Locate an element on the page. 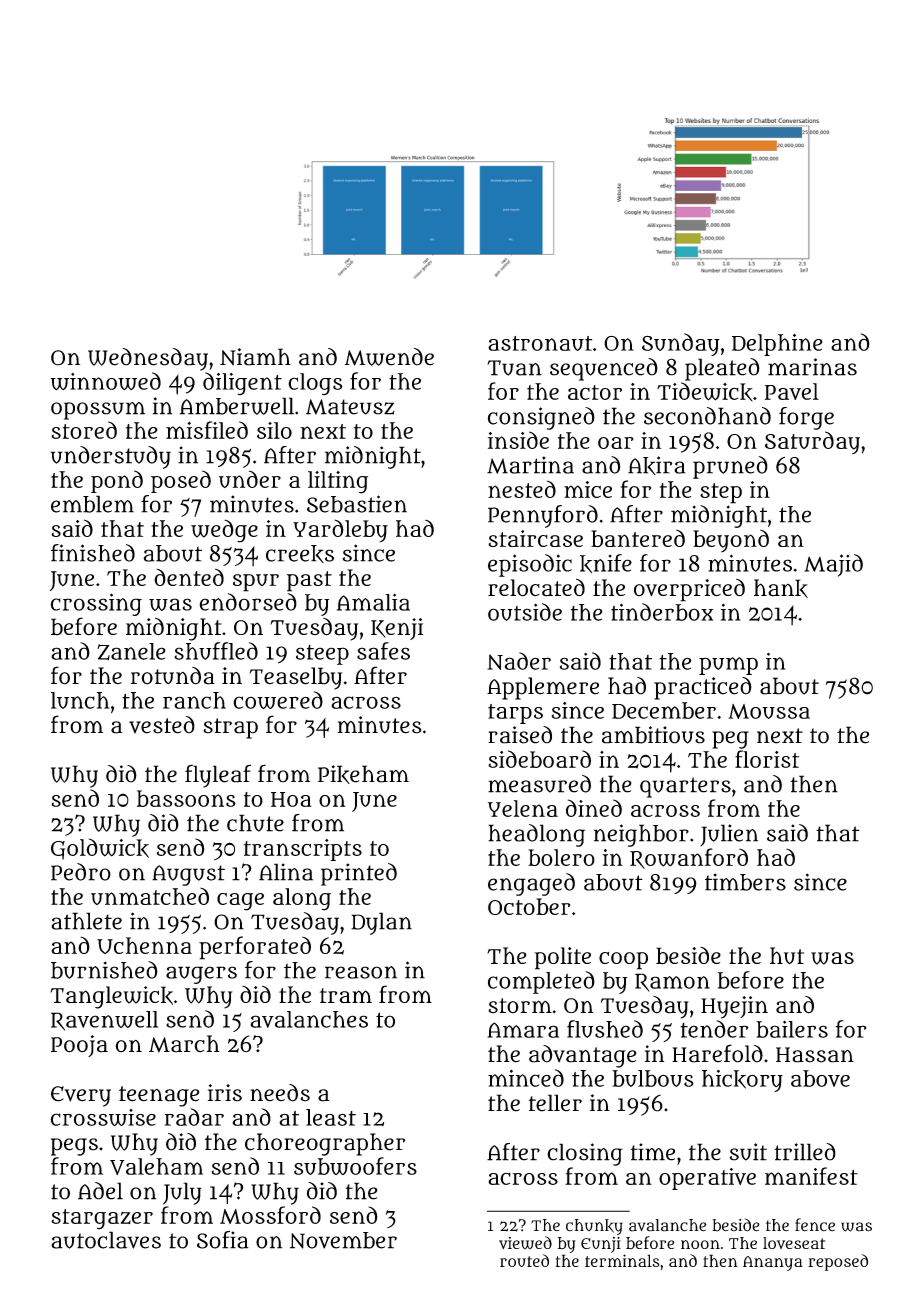  Julien is located at coordinates (729, 835).
